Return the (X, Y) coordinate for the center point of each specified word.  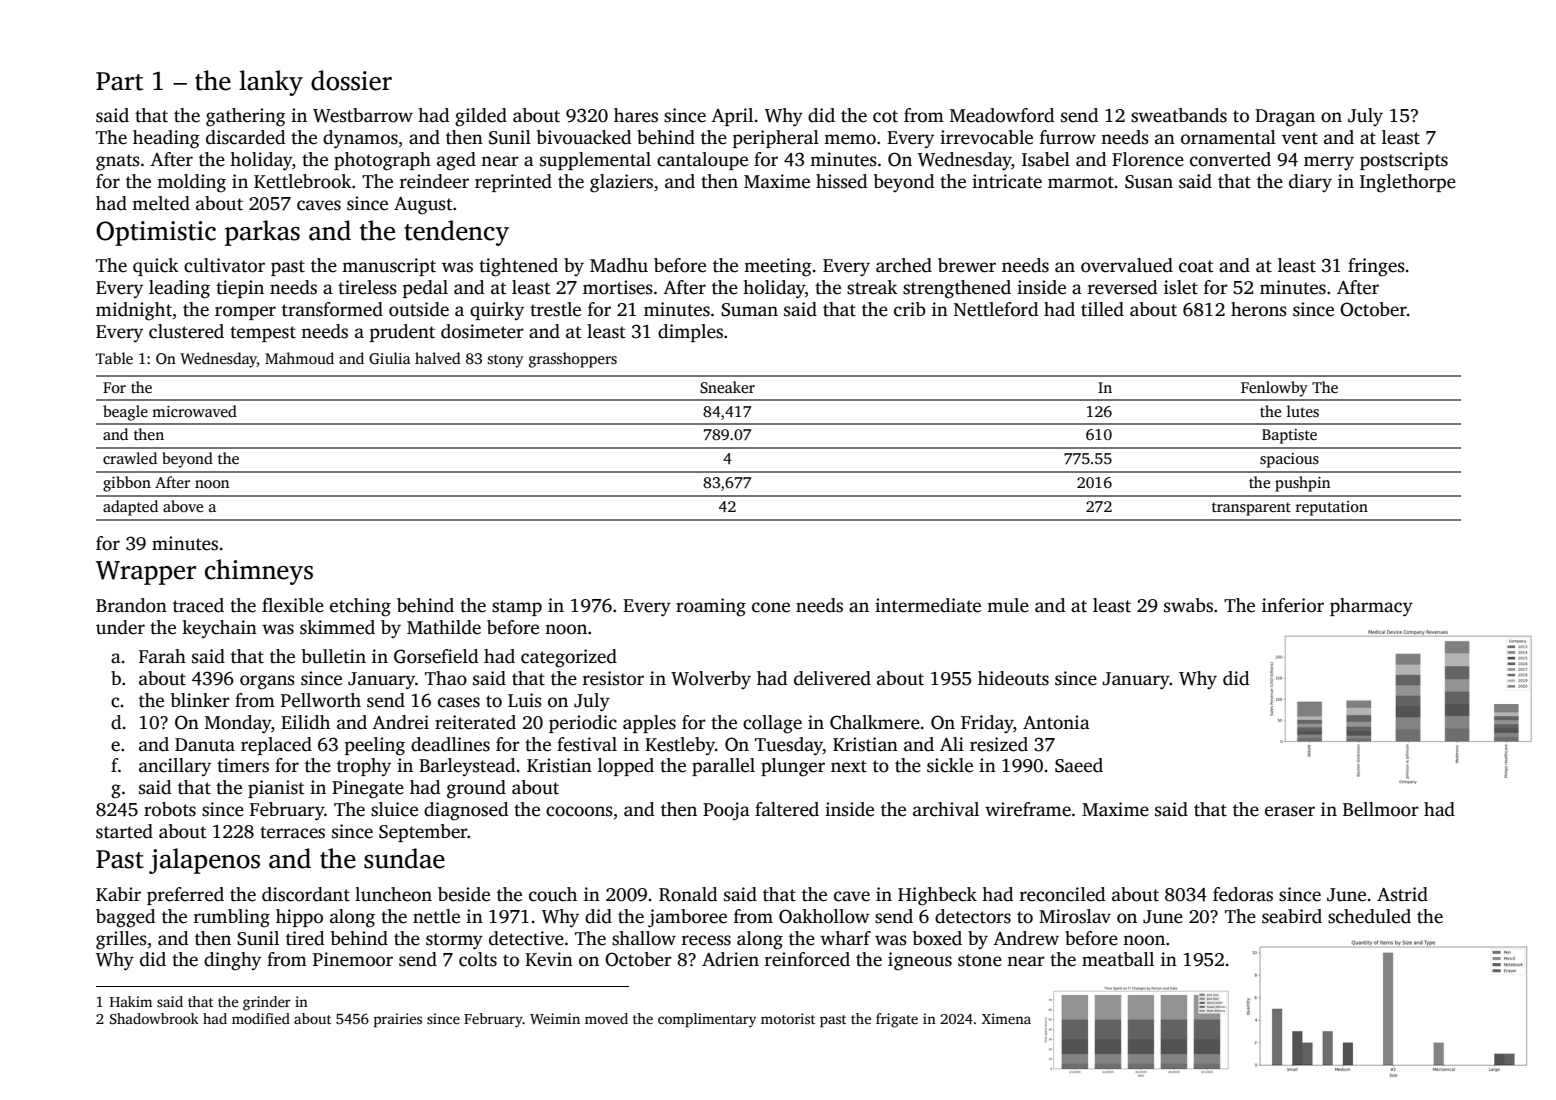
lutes (1303, 411)
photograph (382, 161)
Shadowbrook (154, 1018)
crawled (130, 458)
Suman (749, 310)
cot (885, 116)
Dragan (1285, 118)
